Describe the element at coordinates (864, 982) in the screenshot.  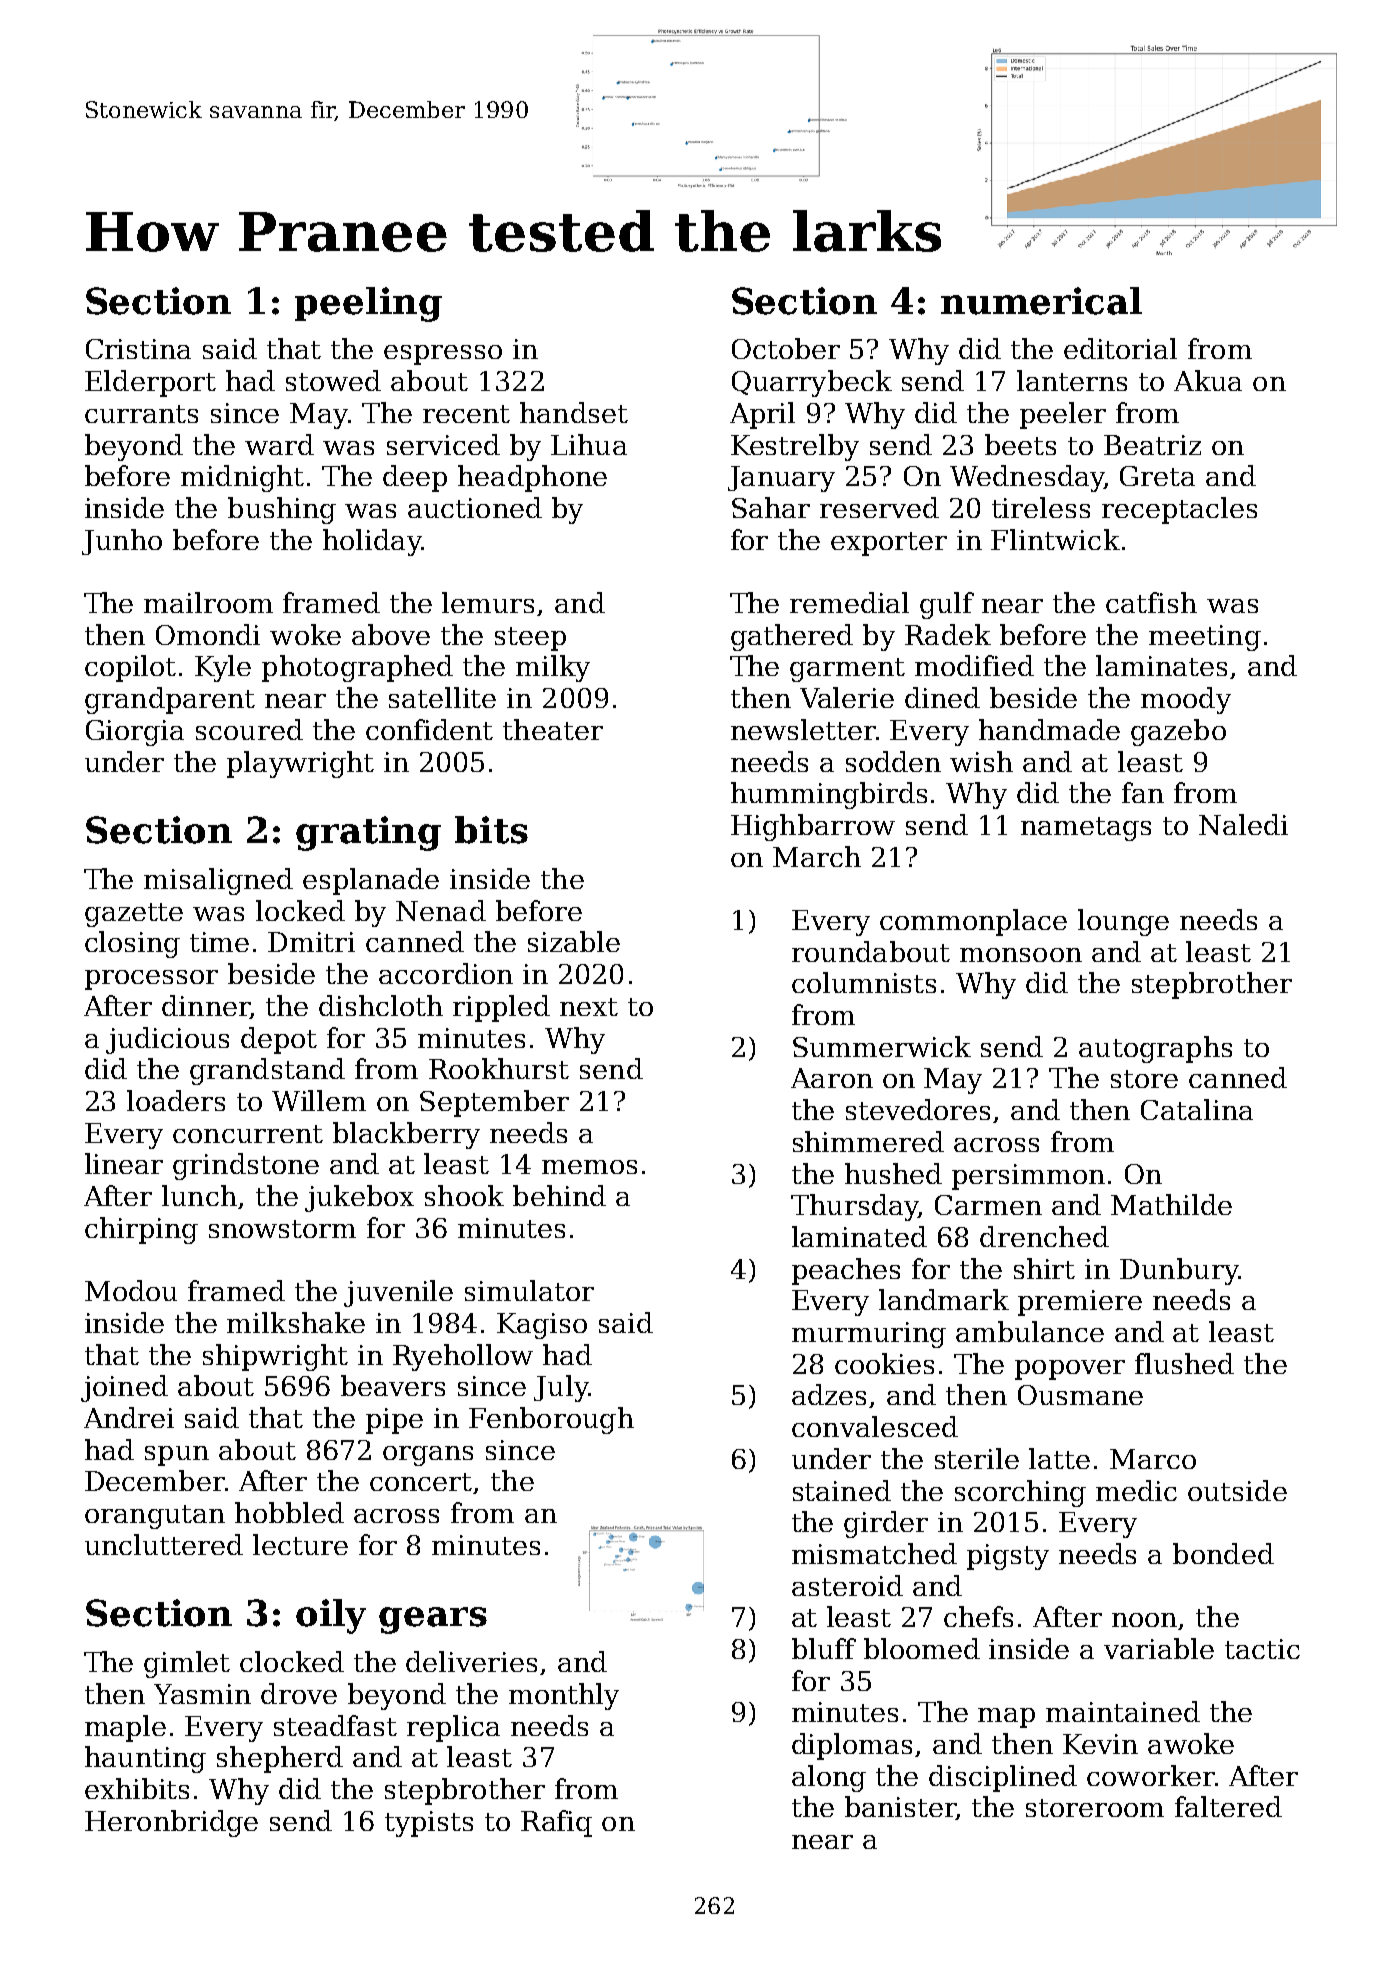
I see `columnists` at that location.
